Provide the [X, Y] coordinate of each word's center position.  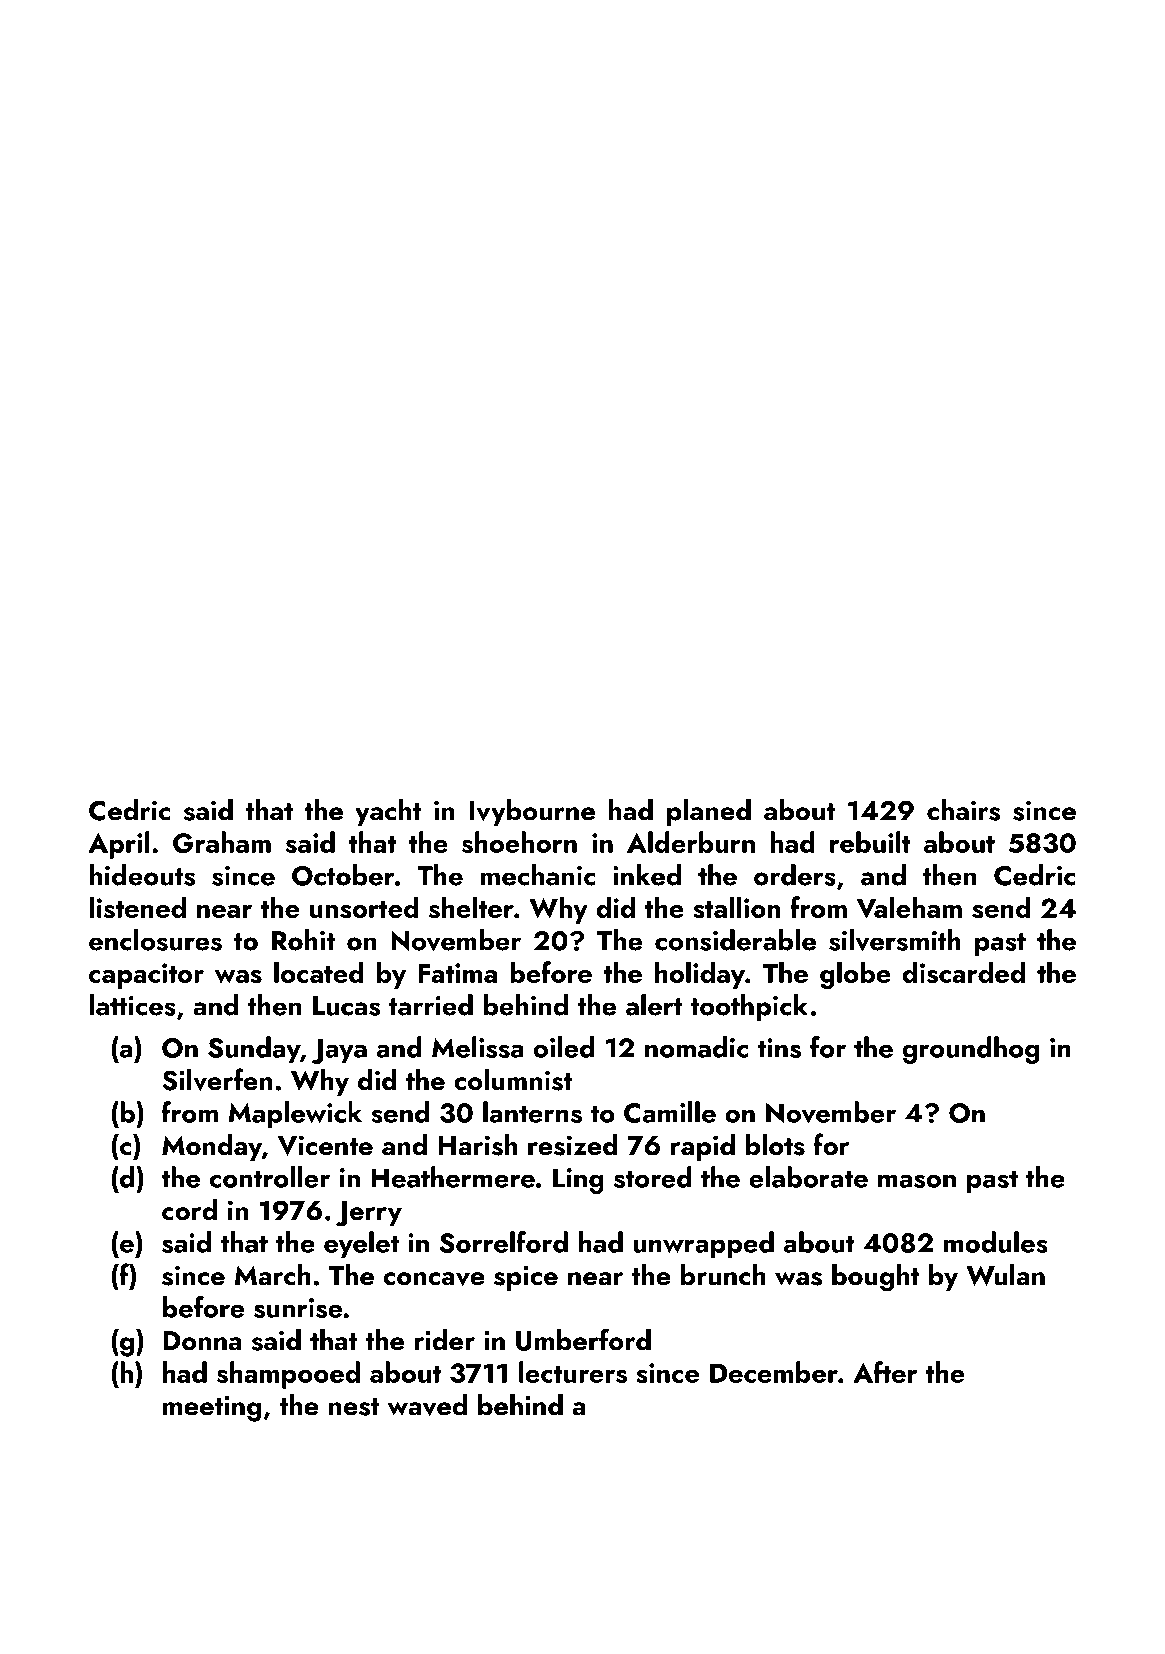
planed [709, 812]
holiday [700, 975]
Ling [578, 1181]
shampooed [288, 1375]
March [272, 1275]
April [118, 845]
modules [996, 1242]
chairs [963, 810]
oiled [564, 1047]
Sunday [254, 1050]
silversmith [895, 940]
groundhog [971, 1050]
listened [138, 907]
